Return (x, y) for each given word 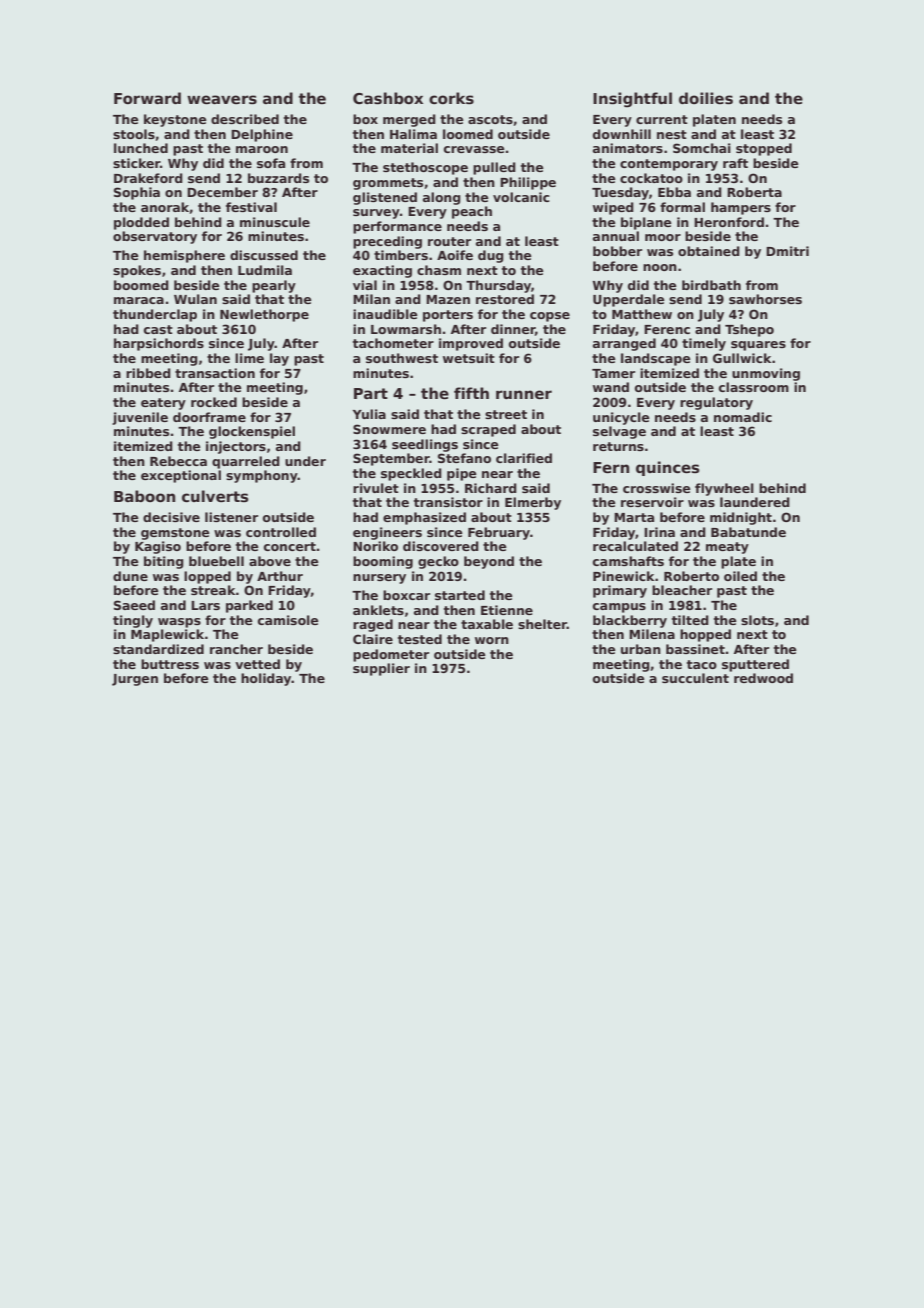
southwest (402, 358)
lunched (141, 148)
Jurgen (135, 680)
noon (660, 267)
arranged (624, 344)
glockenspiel (252, 432)
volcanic (521, 197)
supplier (381, 669)
